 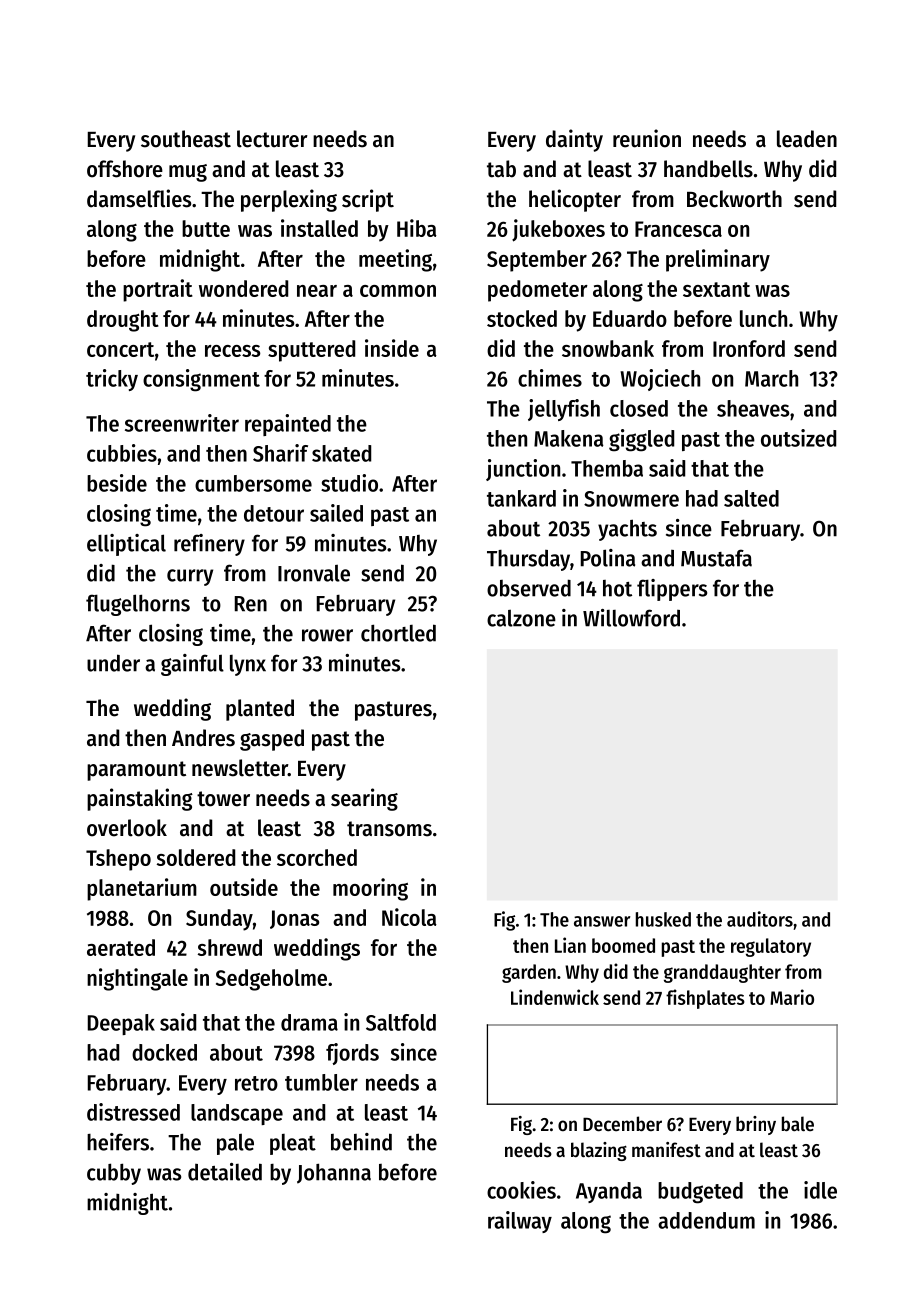 What do you see at coordinates (807, 139) in the screenshot?
I see `leaden` at bounding box center [807, 139].
